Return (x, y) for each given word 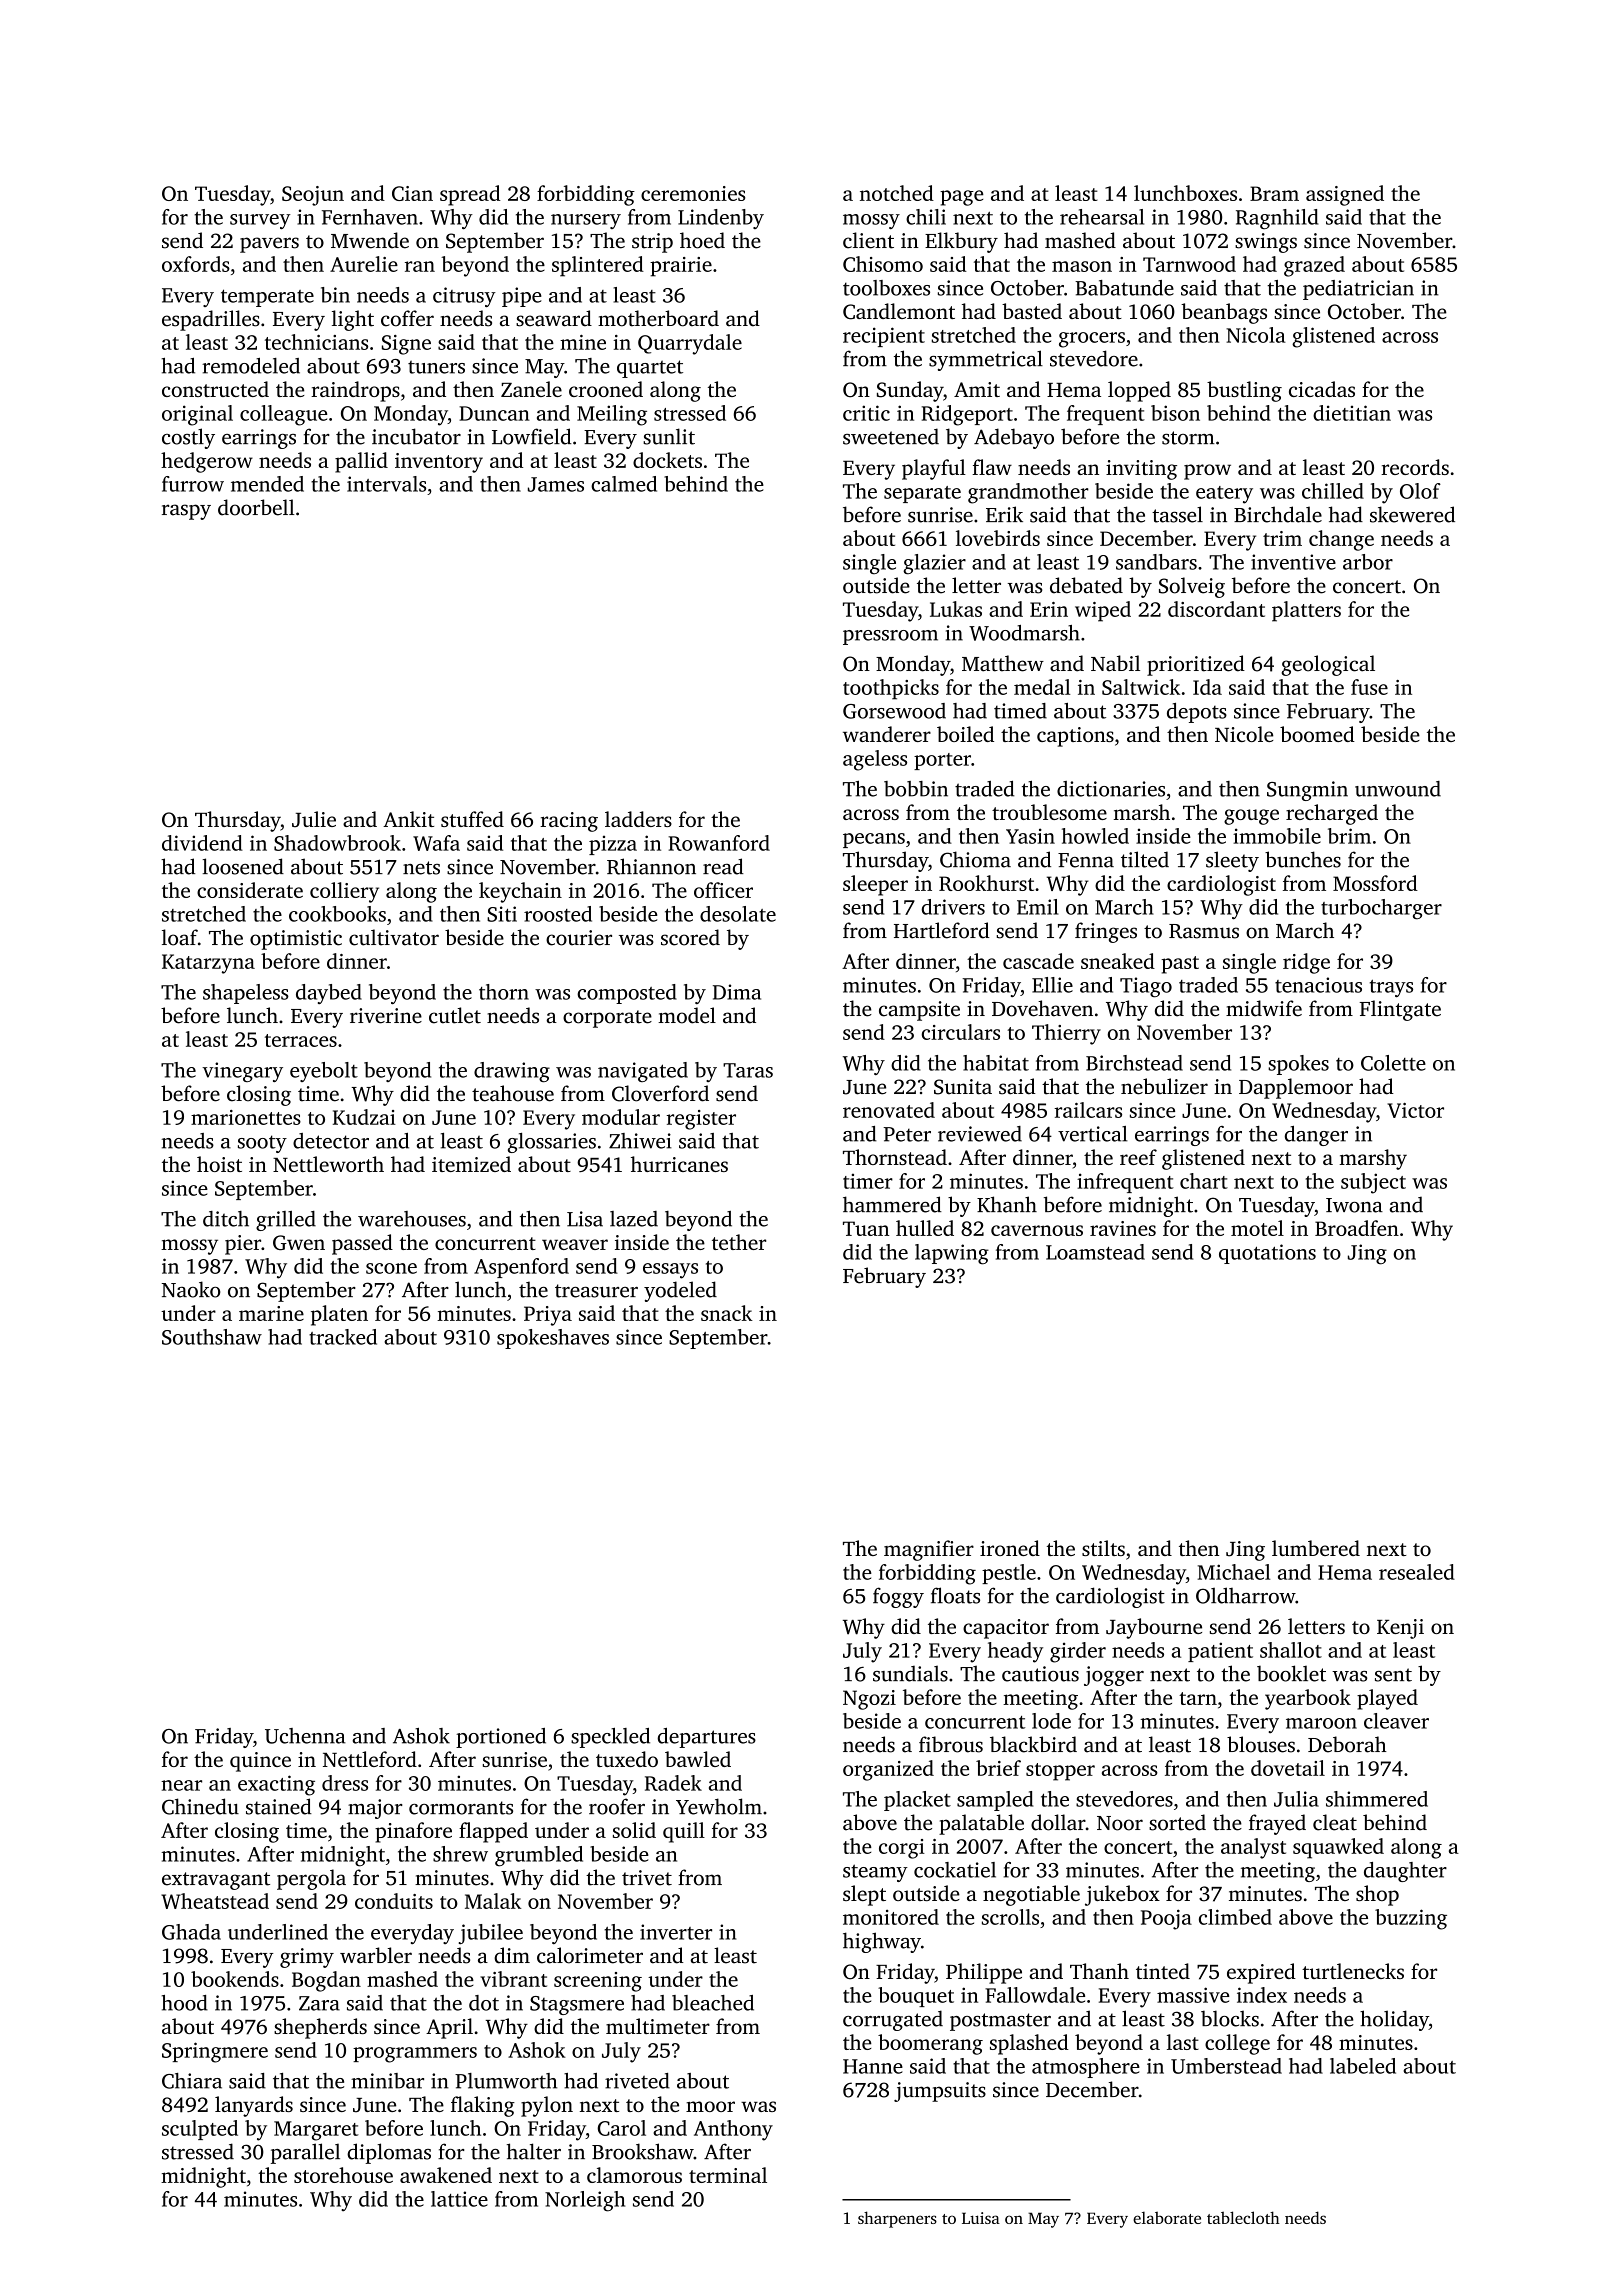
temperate (267, 298)
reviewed (980, 1134)
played (1387, 1699)
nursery (586, 221)
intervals (386, 484)
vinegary (242, 1072)
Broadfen (1357, 1228)
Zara (319, 2003)
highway (882, 1942)
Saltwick (1141, 687)
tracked (343, 1337)
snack (727, 1313)
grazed (1314, 266)
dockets (667, 460)
